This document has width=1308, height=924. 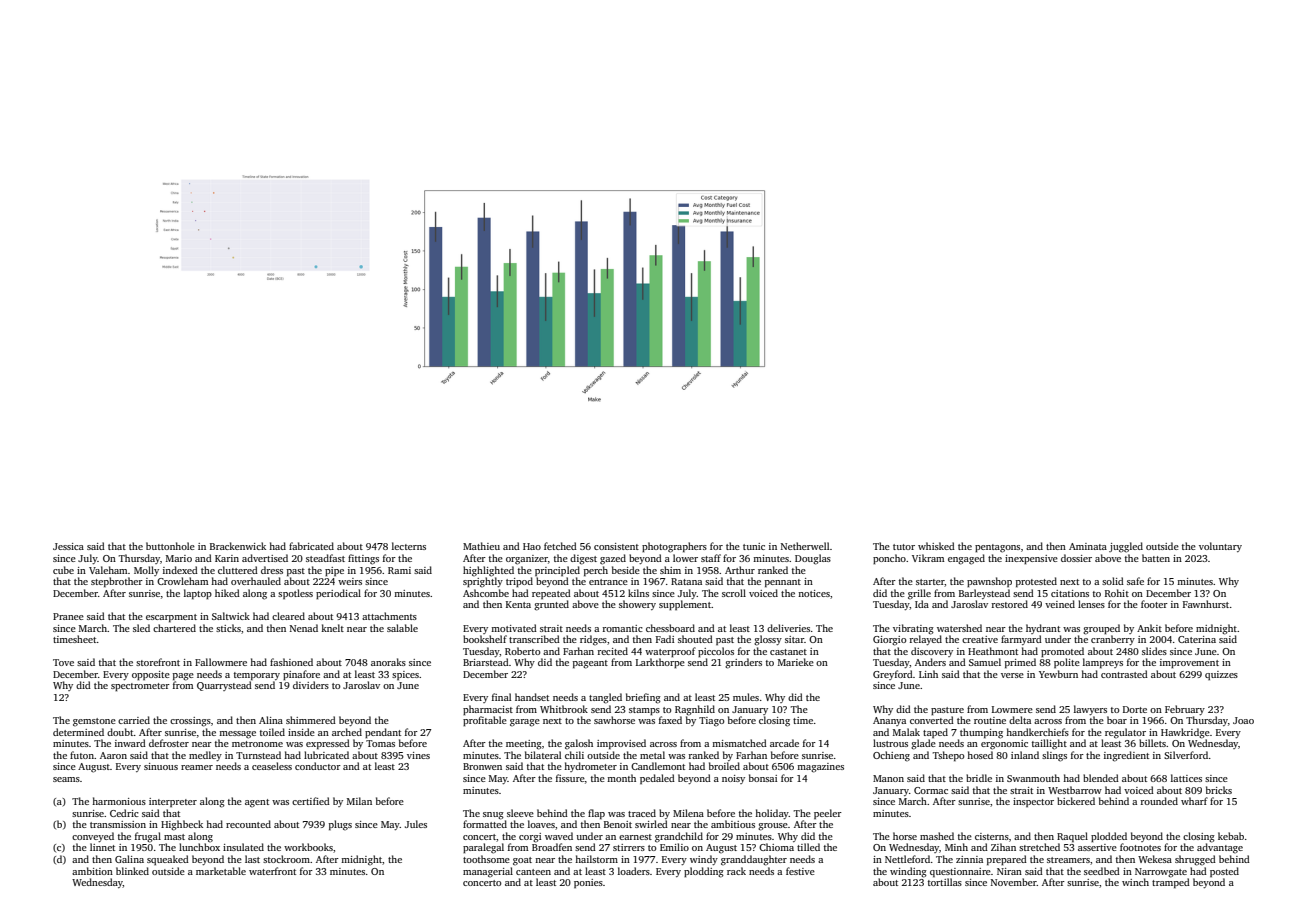 I want to click on Yewburn, so click(x=1058, y=674).
